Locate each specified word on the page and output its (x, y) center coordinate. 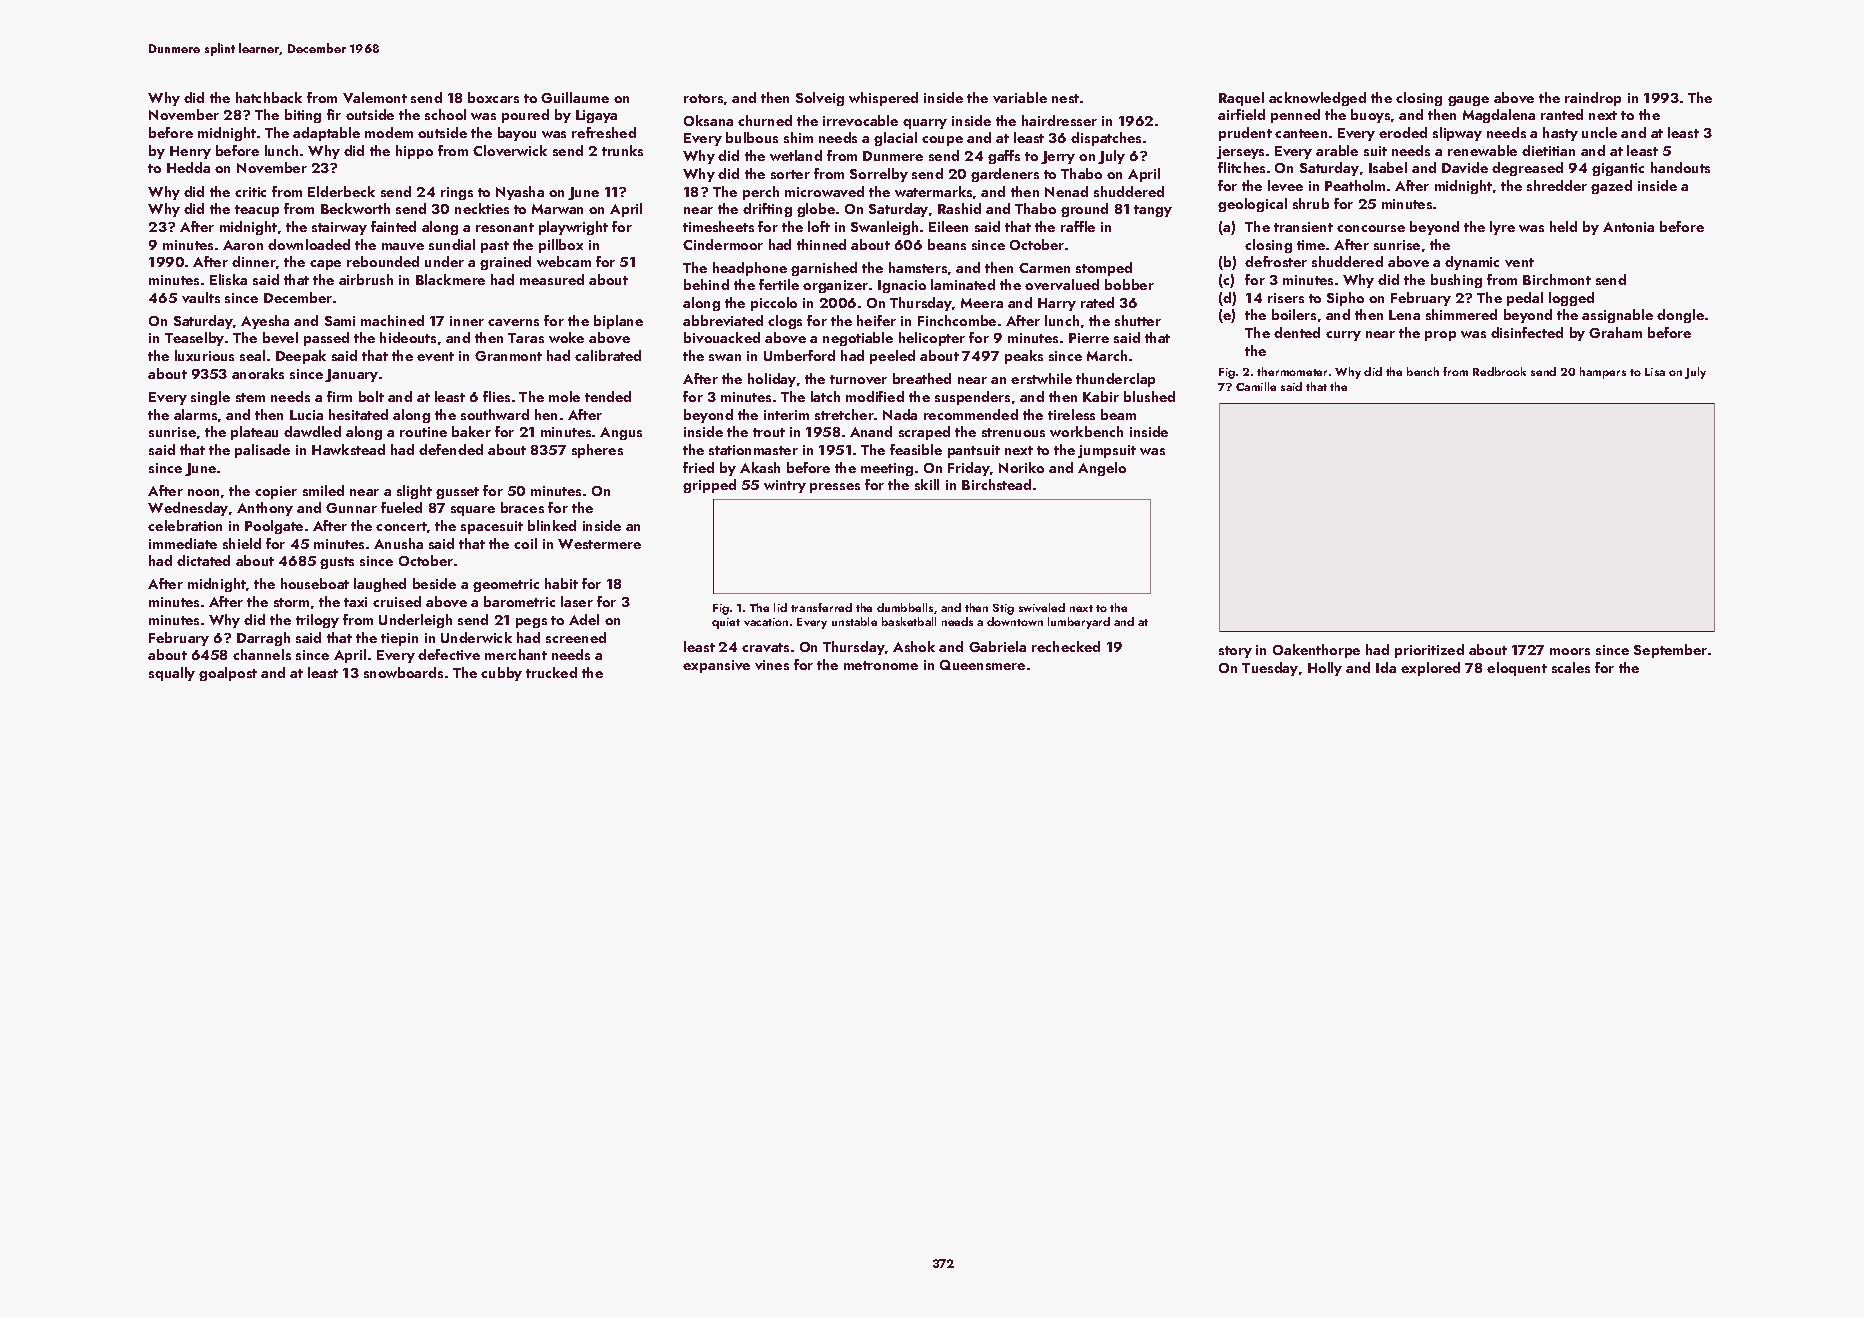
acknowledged (1317, 99)
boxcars (493, 97)
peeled (892, 357)
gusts (337, 563)
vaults (201, 297)
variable (1020, 97)
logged (1571, 299)
